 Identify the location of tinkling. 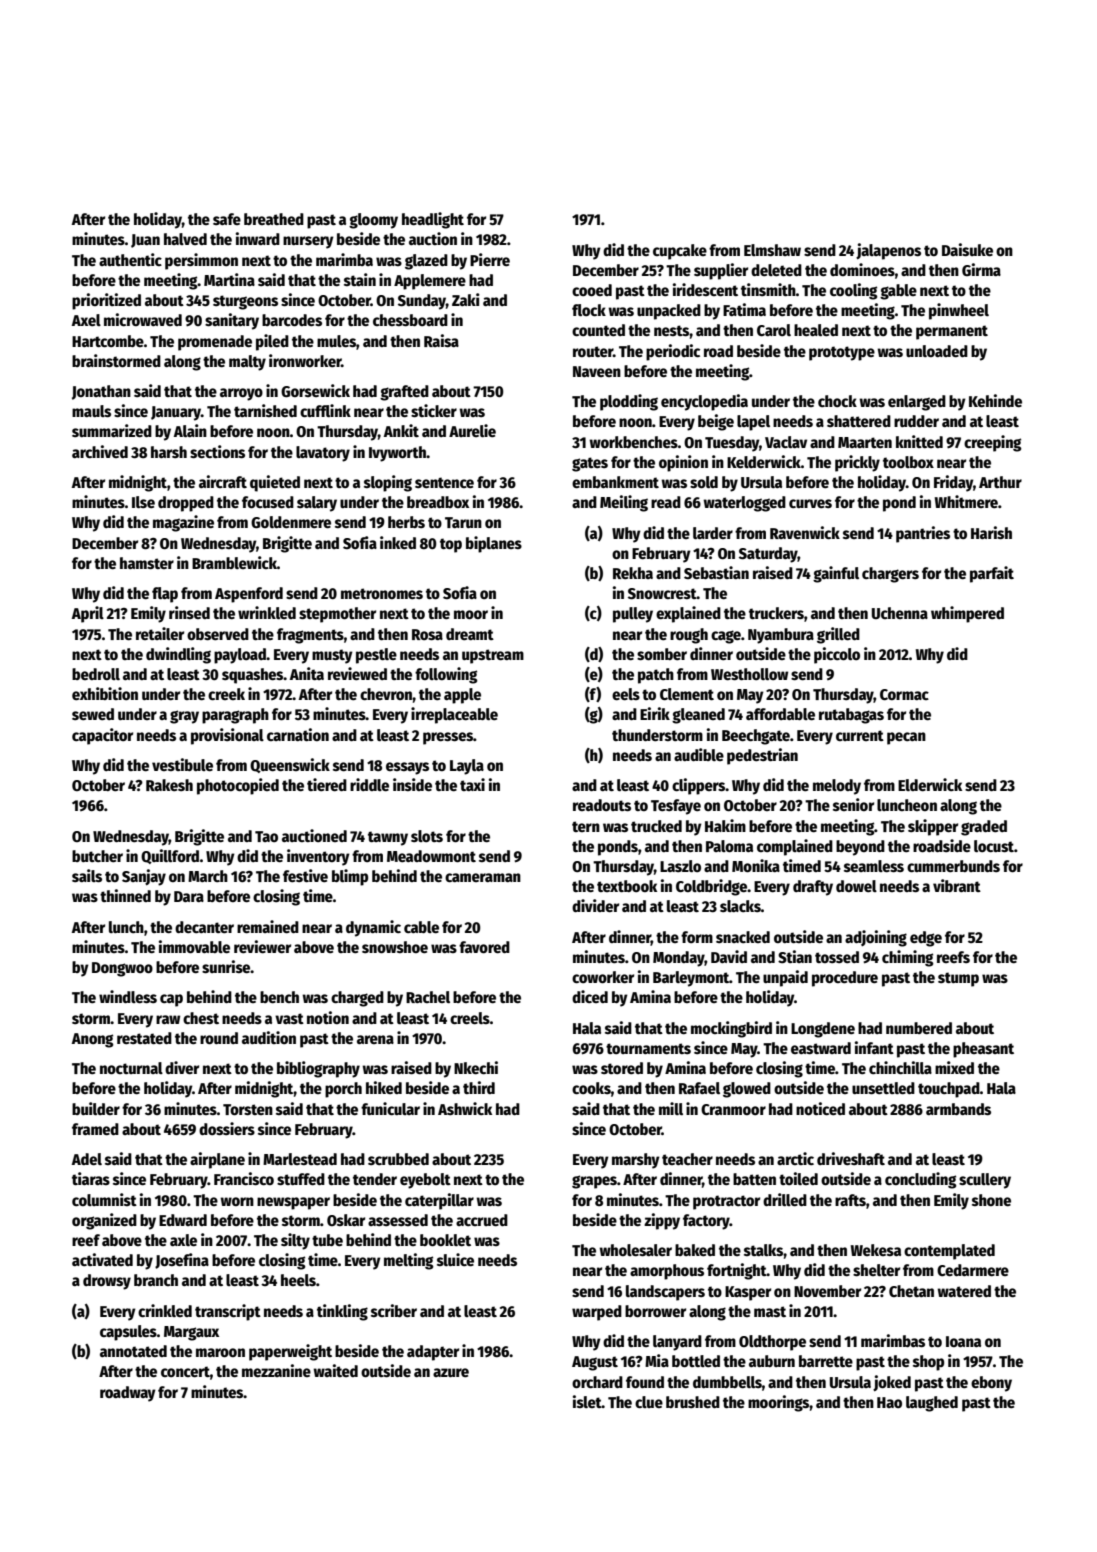
(342, 1312).
